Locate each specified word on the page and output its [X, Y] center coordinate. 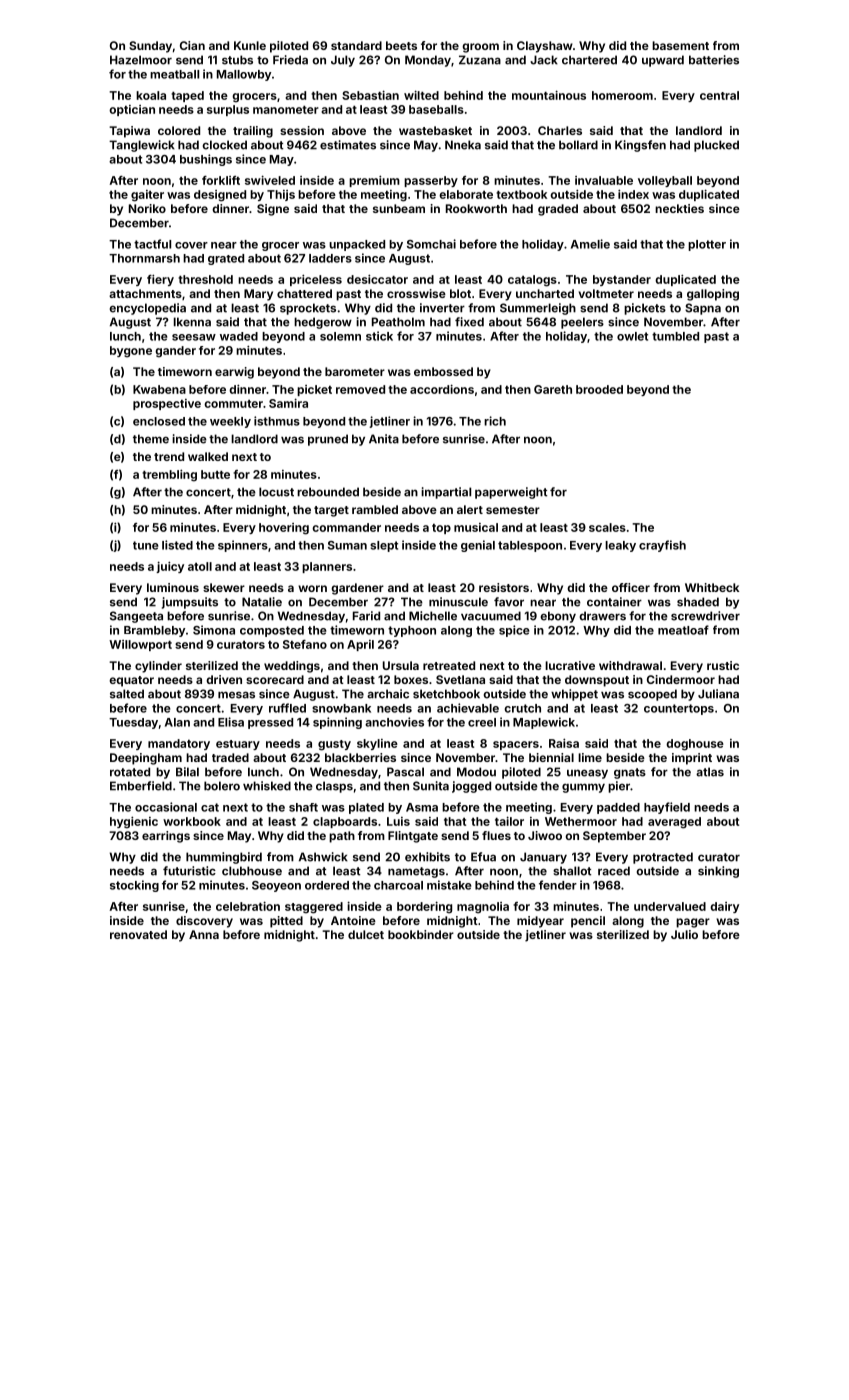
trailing [253, 132]
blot [460, 293]
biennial [551, 757]
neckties [679, 208]
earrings [166, 837]
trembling [169, 475]
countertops [679, 709]
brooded [599, 389]
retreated [449, 665]
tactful [152, 244]
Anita [384, 439]
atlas [710, 772]
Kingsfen [640, 146]
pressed [270, 723]
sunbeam [399, 208]
